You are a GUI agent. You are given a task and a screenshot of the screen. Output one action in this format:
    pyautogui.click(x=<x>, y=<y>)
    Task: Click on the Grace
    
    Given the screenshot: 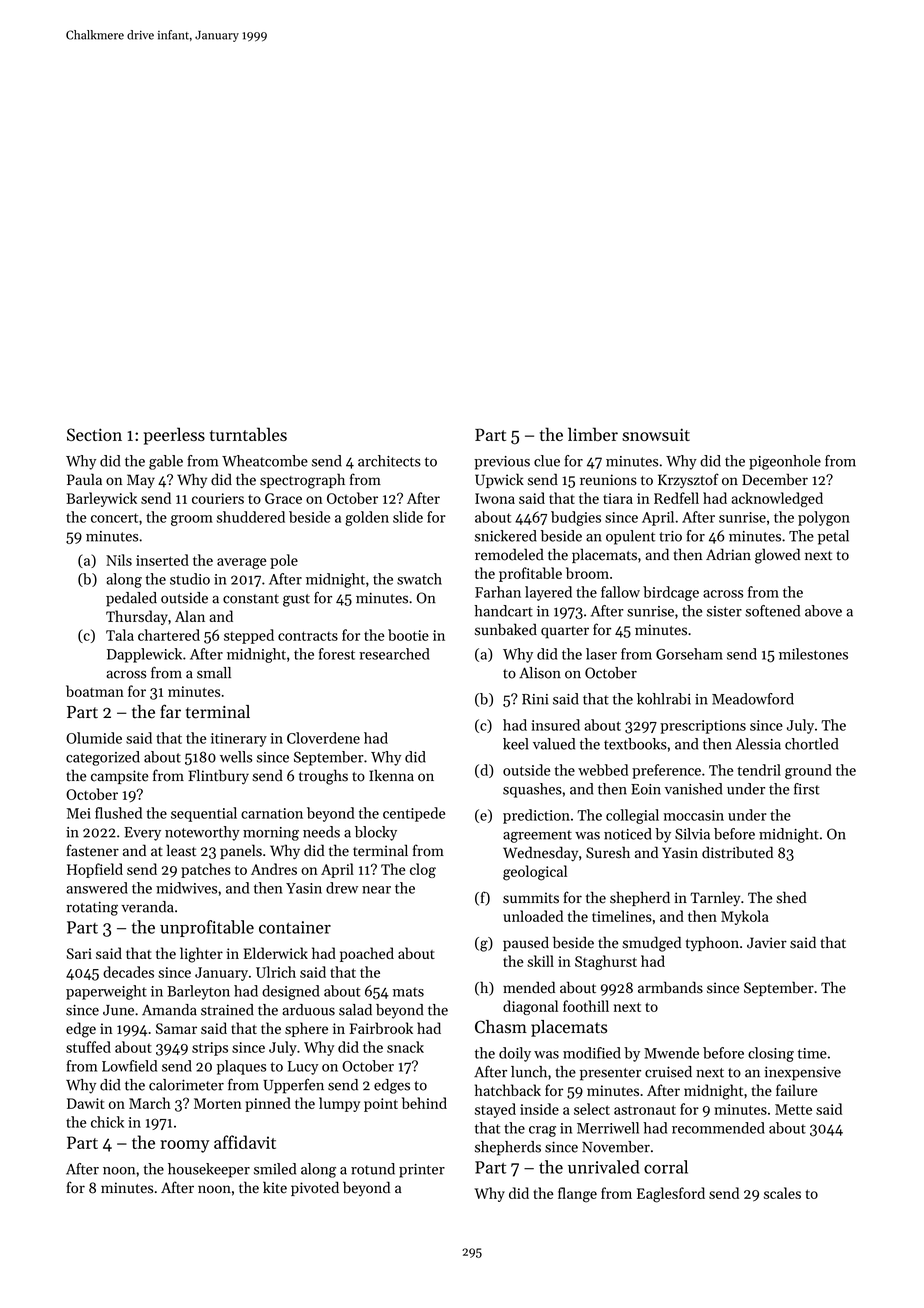 What is the action you would take?
    pyautogui.click(x=283, y=498)
